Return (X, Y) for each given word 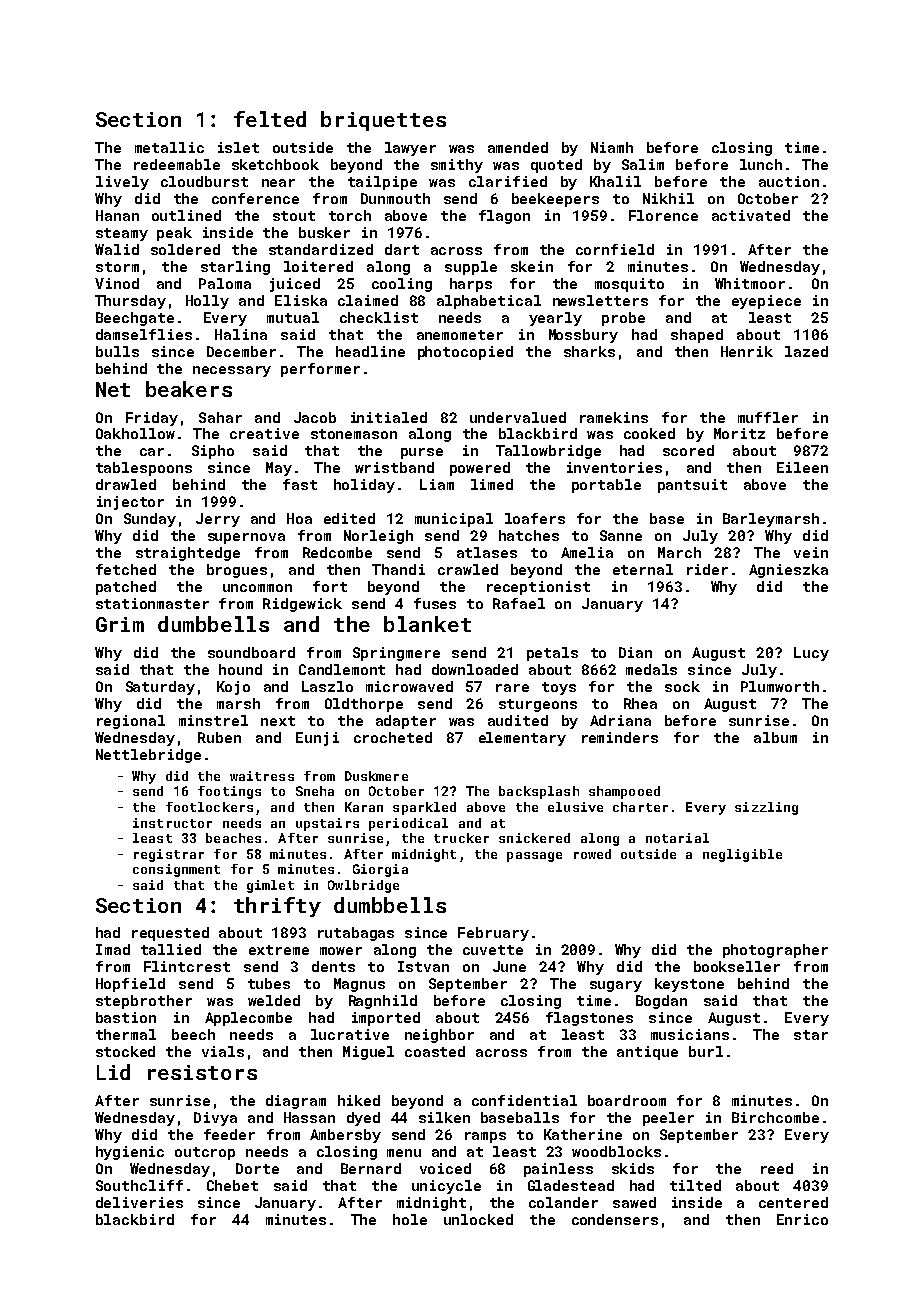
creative (264, 433)
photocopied (465, 353)
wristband (394, 467)
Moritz (739, 433)
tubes (269, 983)
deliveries (139, 1202)
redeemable (177, 164)
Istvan (423, 966)
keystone (689, 985)
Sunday (150, 520)
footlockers (209, 807)
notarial (677, 838)
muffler (768, 417)
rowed (592, 854)
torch (350, 215)
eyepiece (766, 302)
